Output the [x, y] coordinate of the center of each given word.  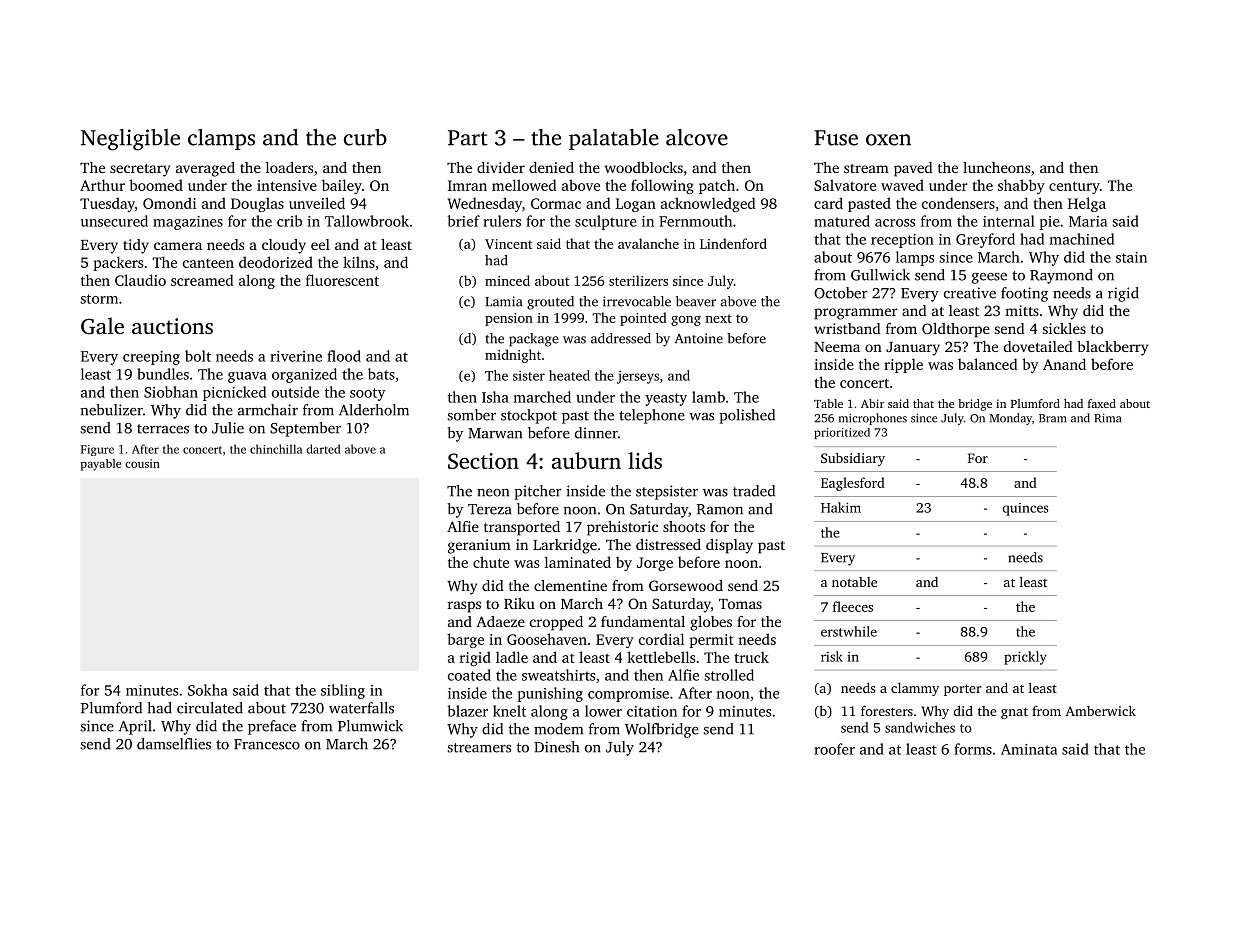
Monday [1011, 419]
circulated [210, 708]
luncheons [996, 167]
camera [178, 246]
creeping [151, 358]
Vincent [508, 244]
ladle [512, 657]
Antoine [699, 338]
